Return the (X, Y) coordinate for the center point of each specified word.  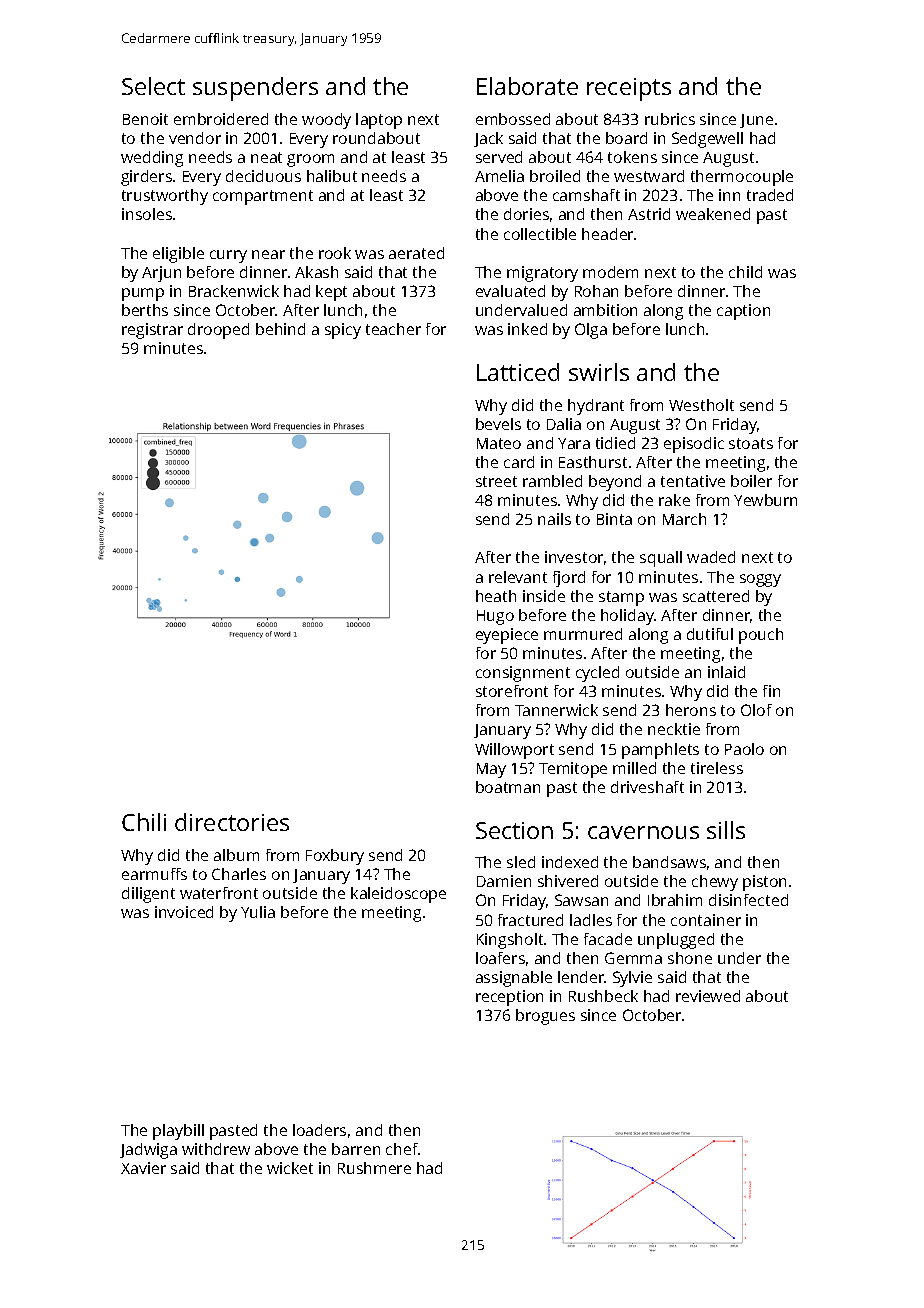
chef (402, 1149)
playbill (178, 1132)
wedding (152, 159)
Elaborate (527, 86)
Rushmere (374, 1168)
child (745, 272)
